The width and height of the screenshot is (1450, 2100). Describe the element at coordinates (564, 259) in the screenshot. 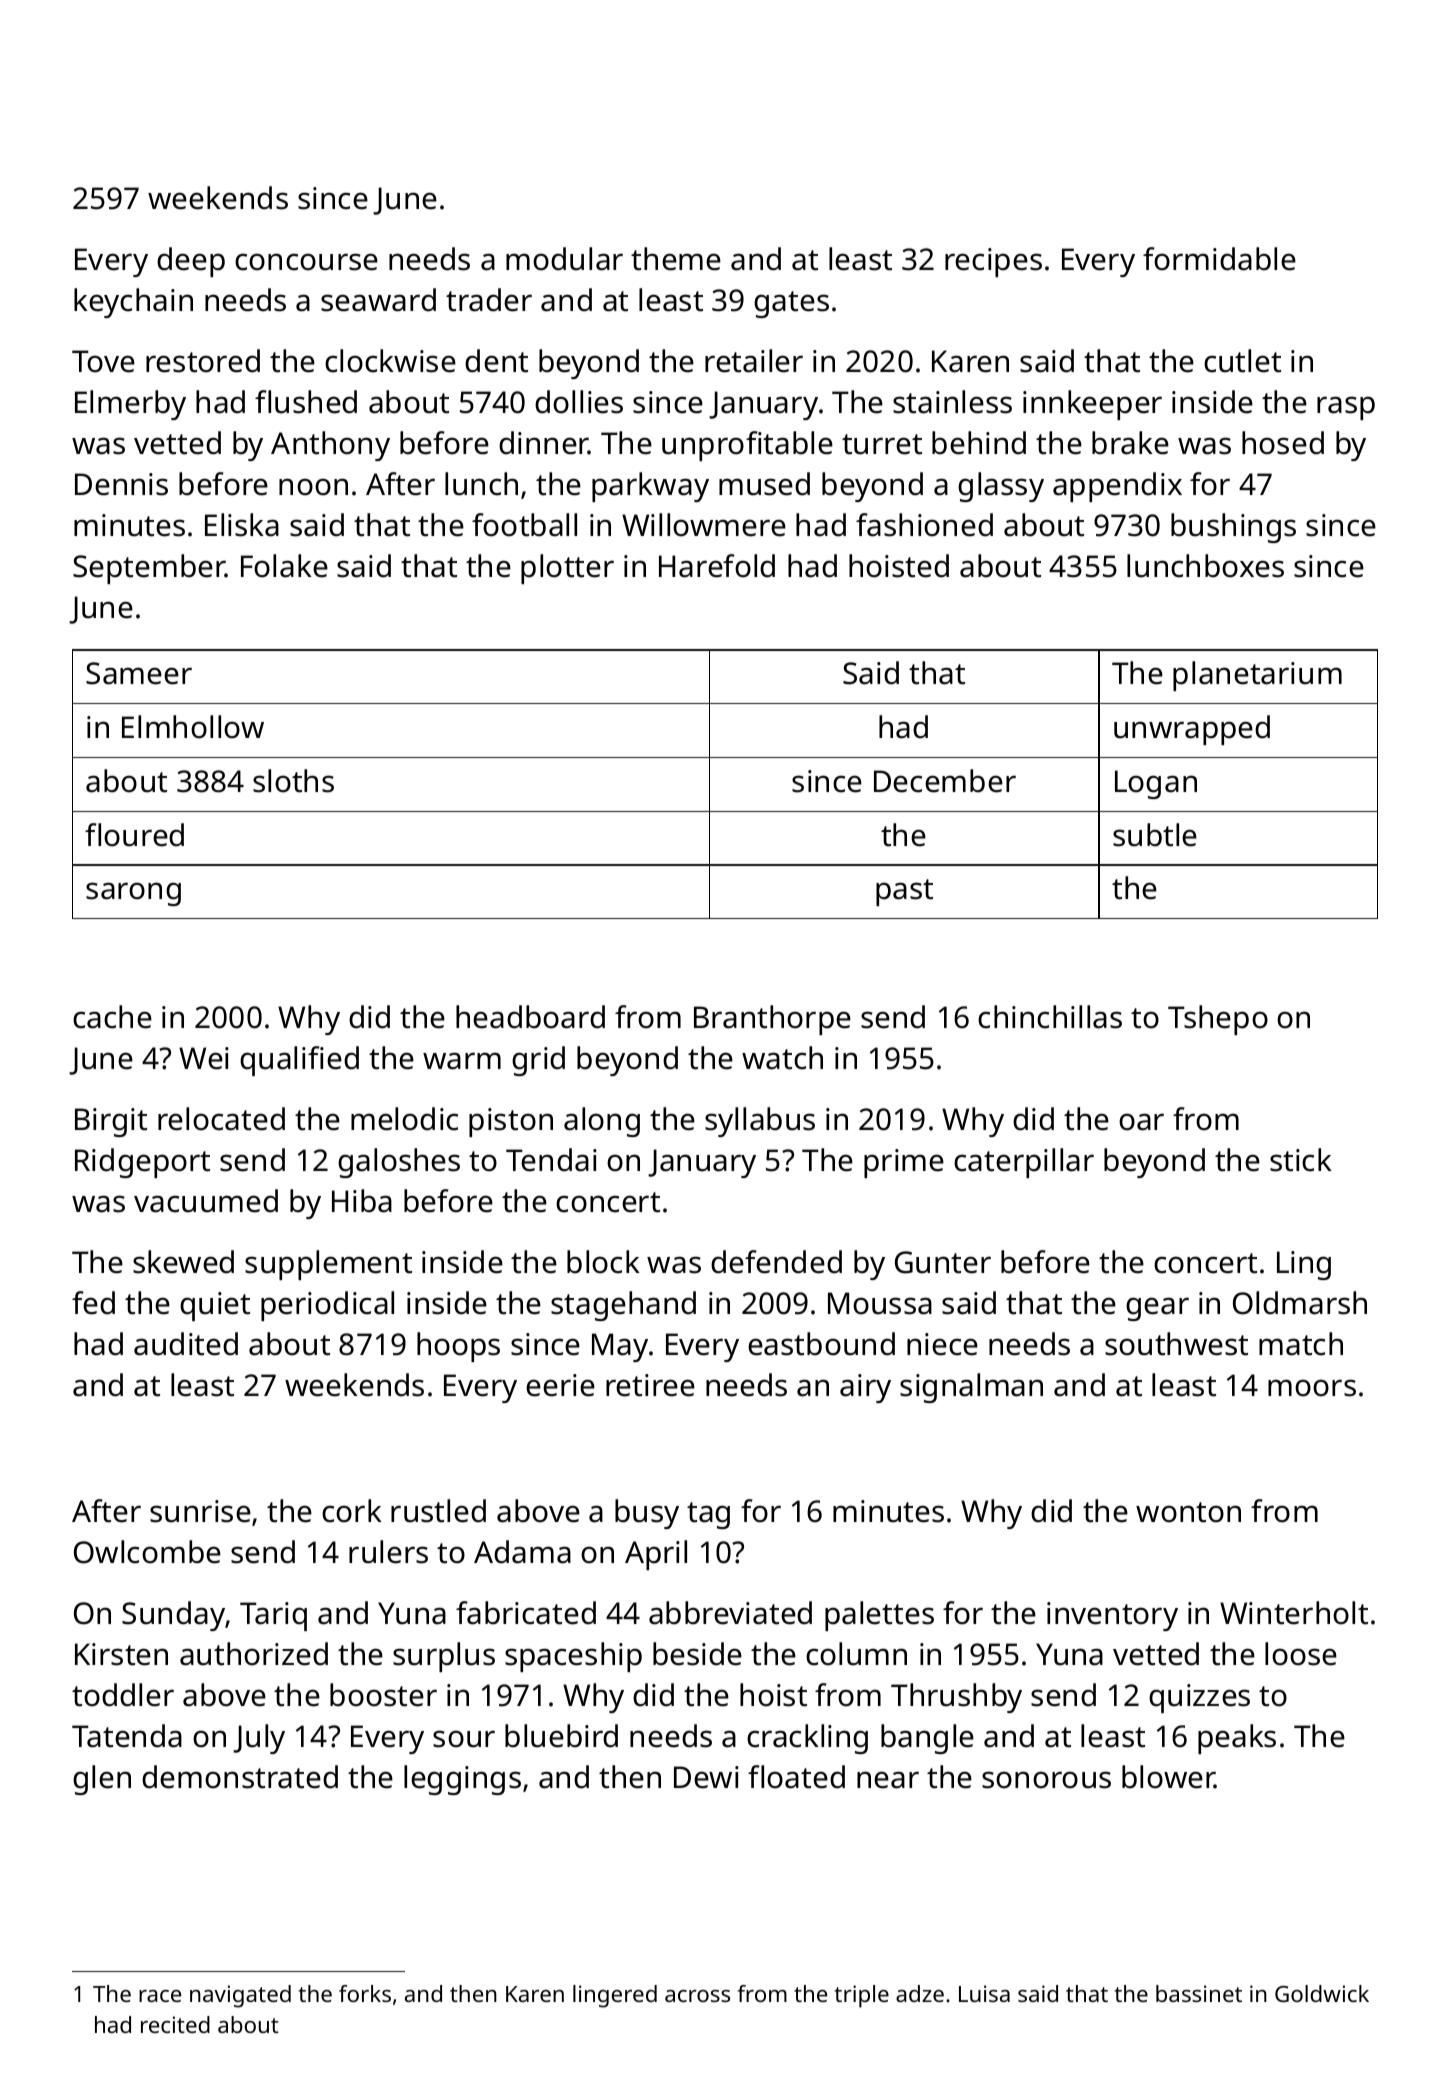

I see `modular` at that location.
